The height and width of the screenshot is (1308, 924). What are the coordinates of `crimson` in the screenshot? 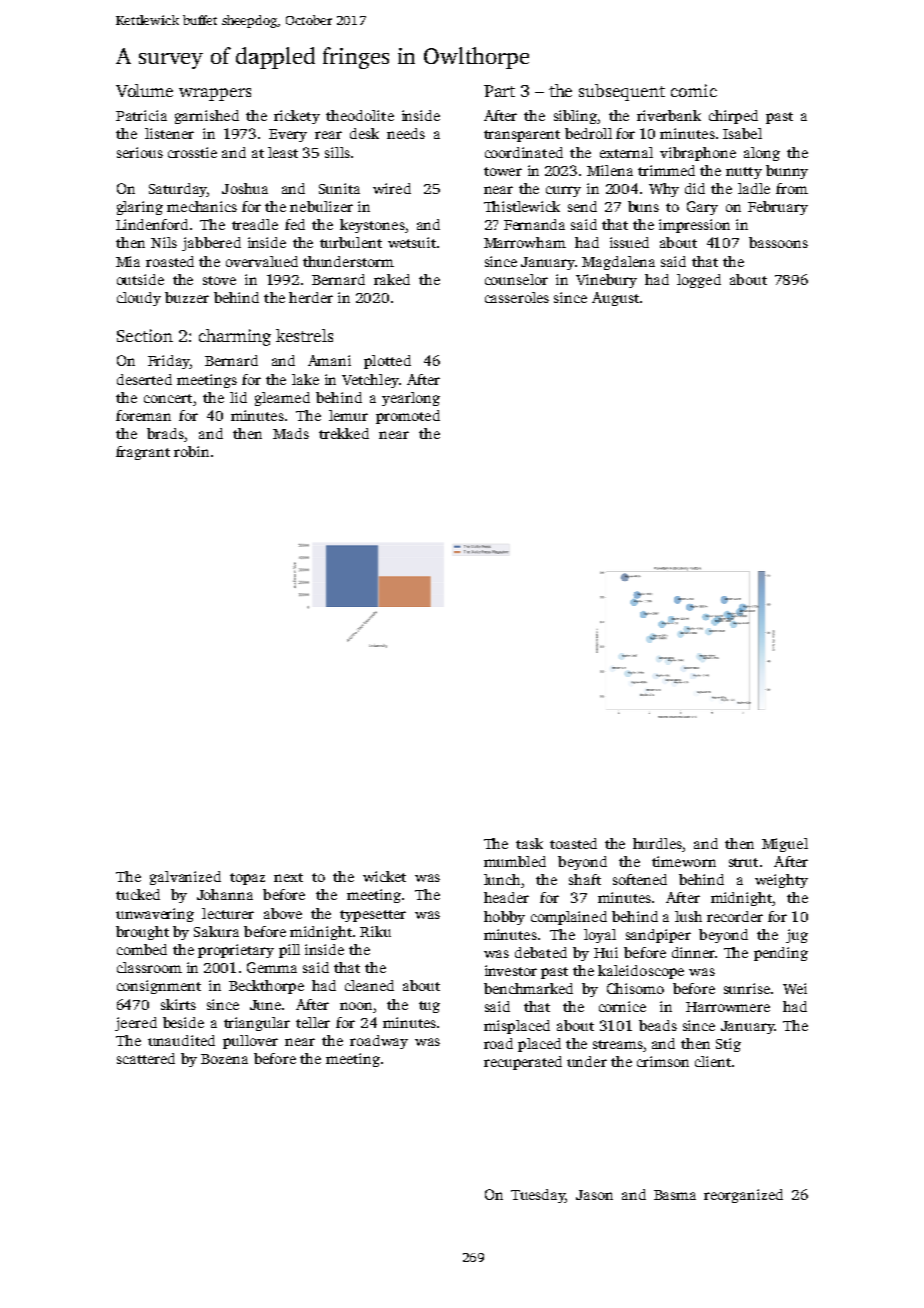 It's located at (663, 1061).
